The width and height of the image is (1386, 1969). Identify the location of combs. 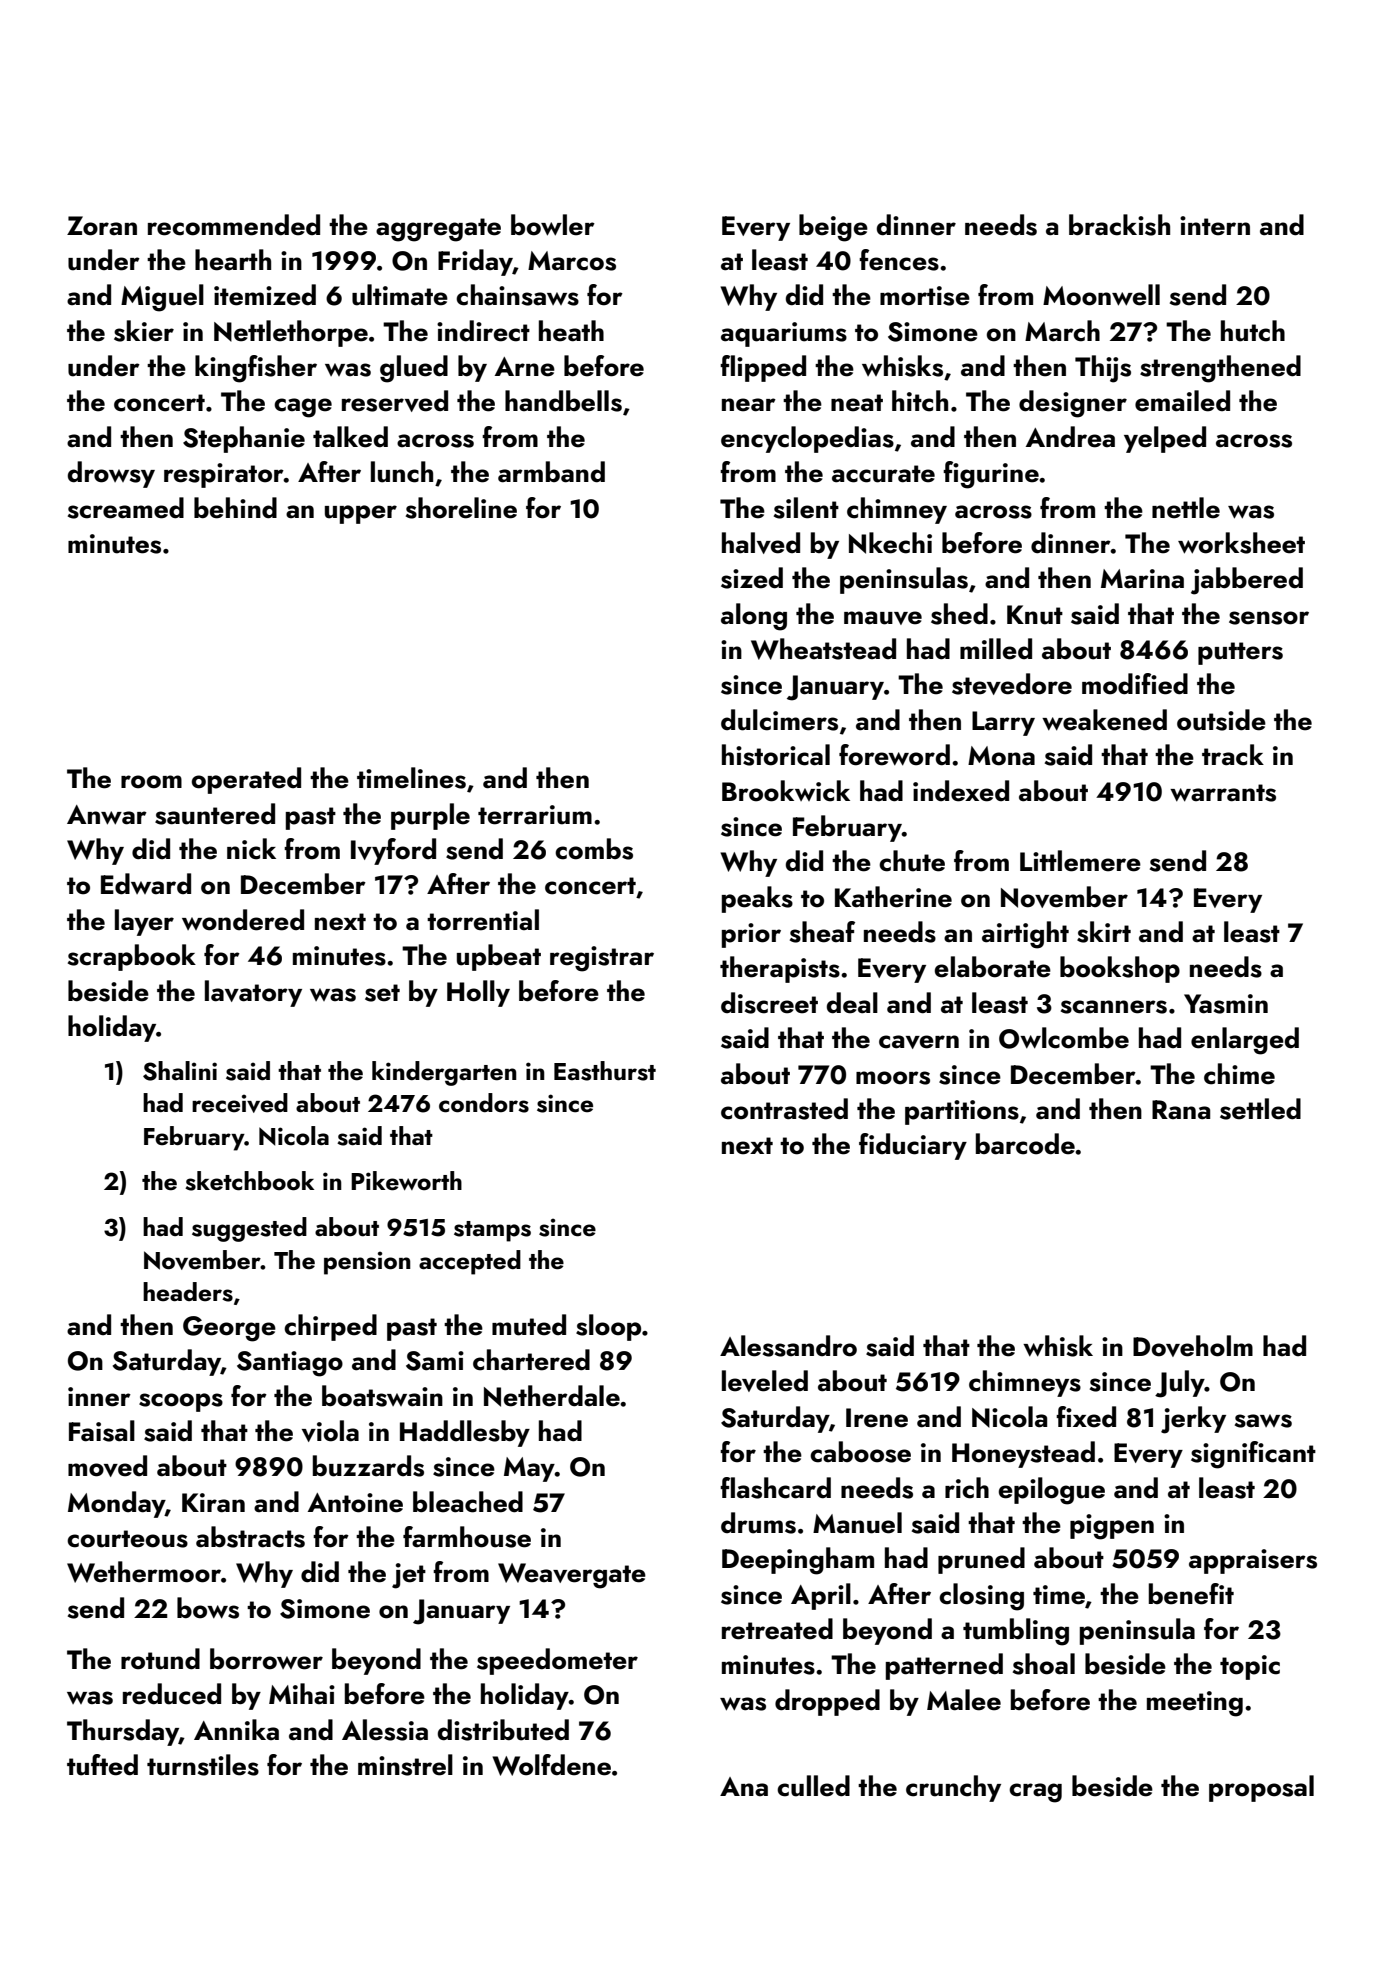
(594, 849).
